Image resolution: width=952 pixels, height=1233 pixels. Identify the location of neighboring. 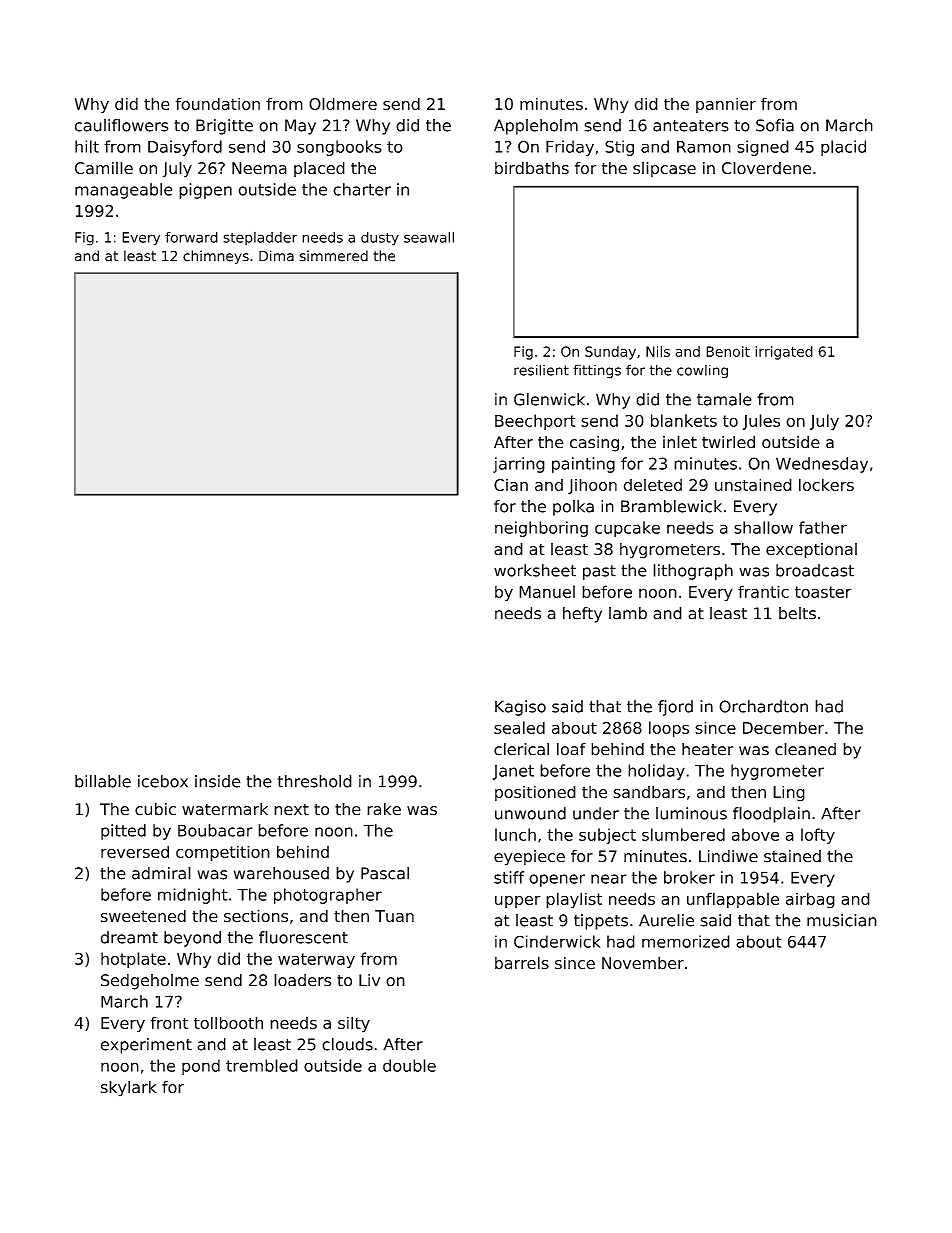
(541, 529).
